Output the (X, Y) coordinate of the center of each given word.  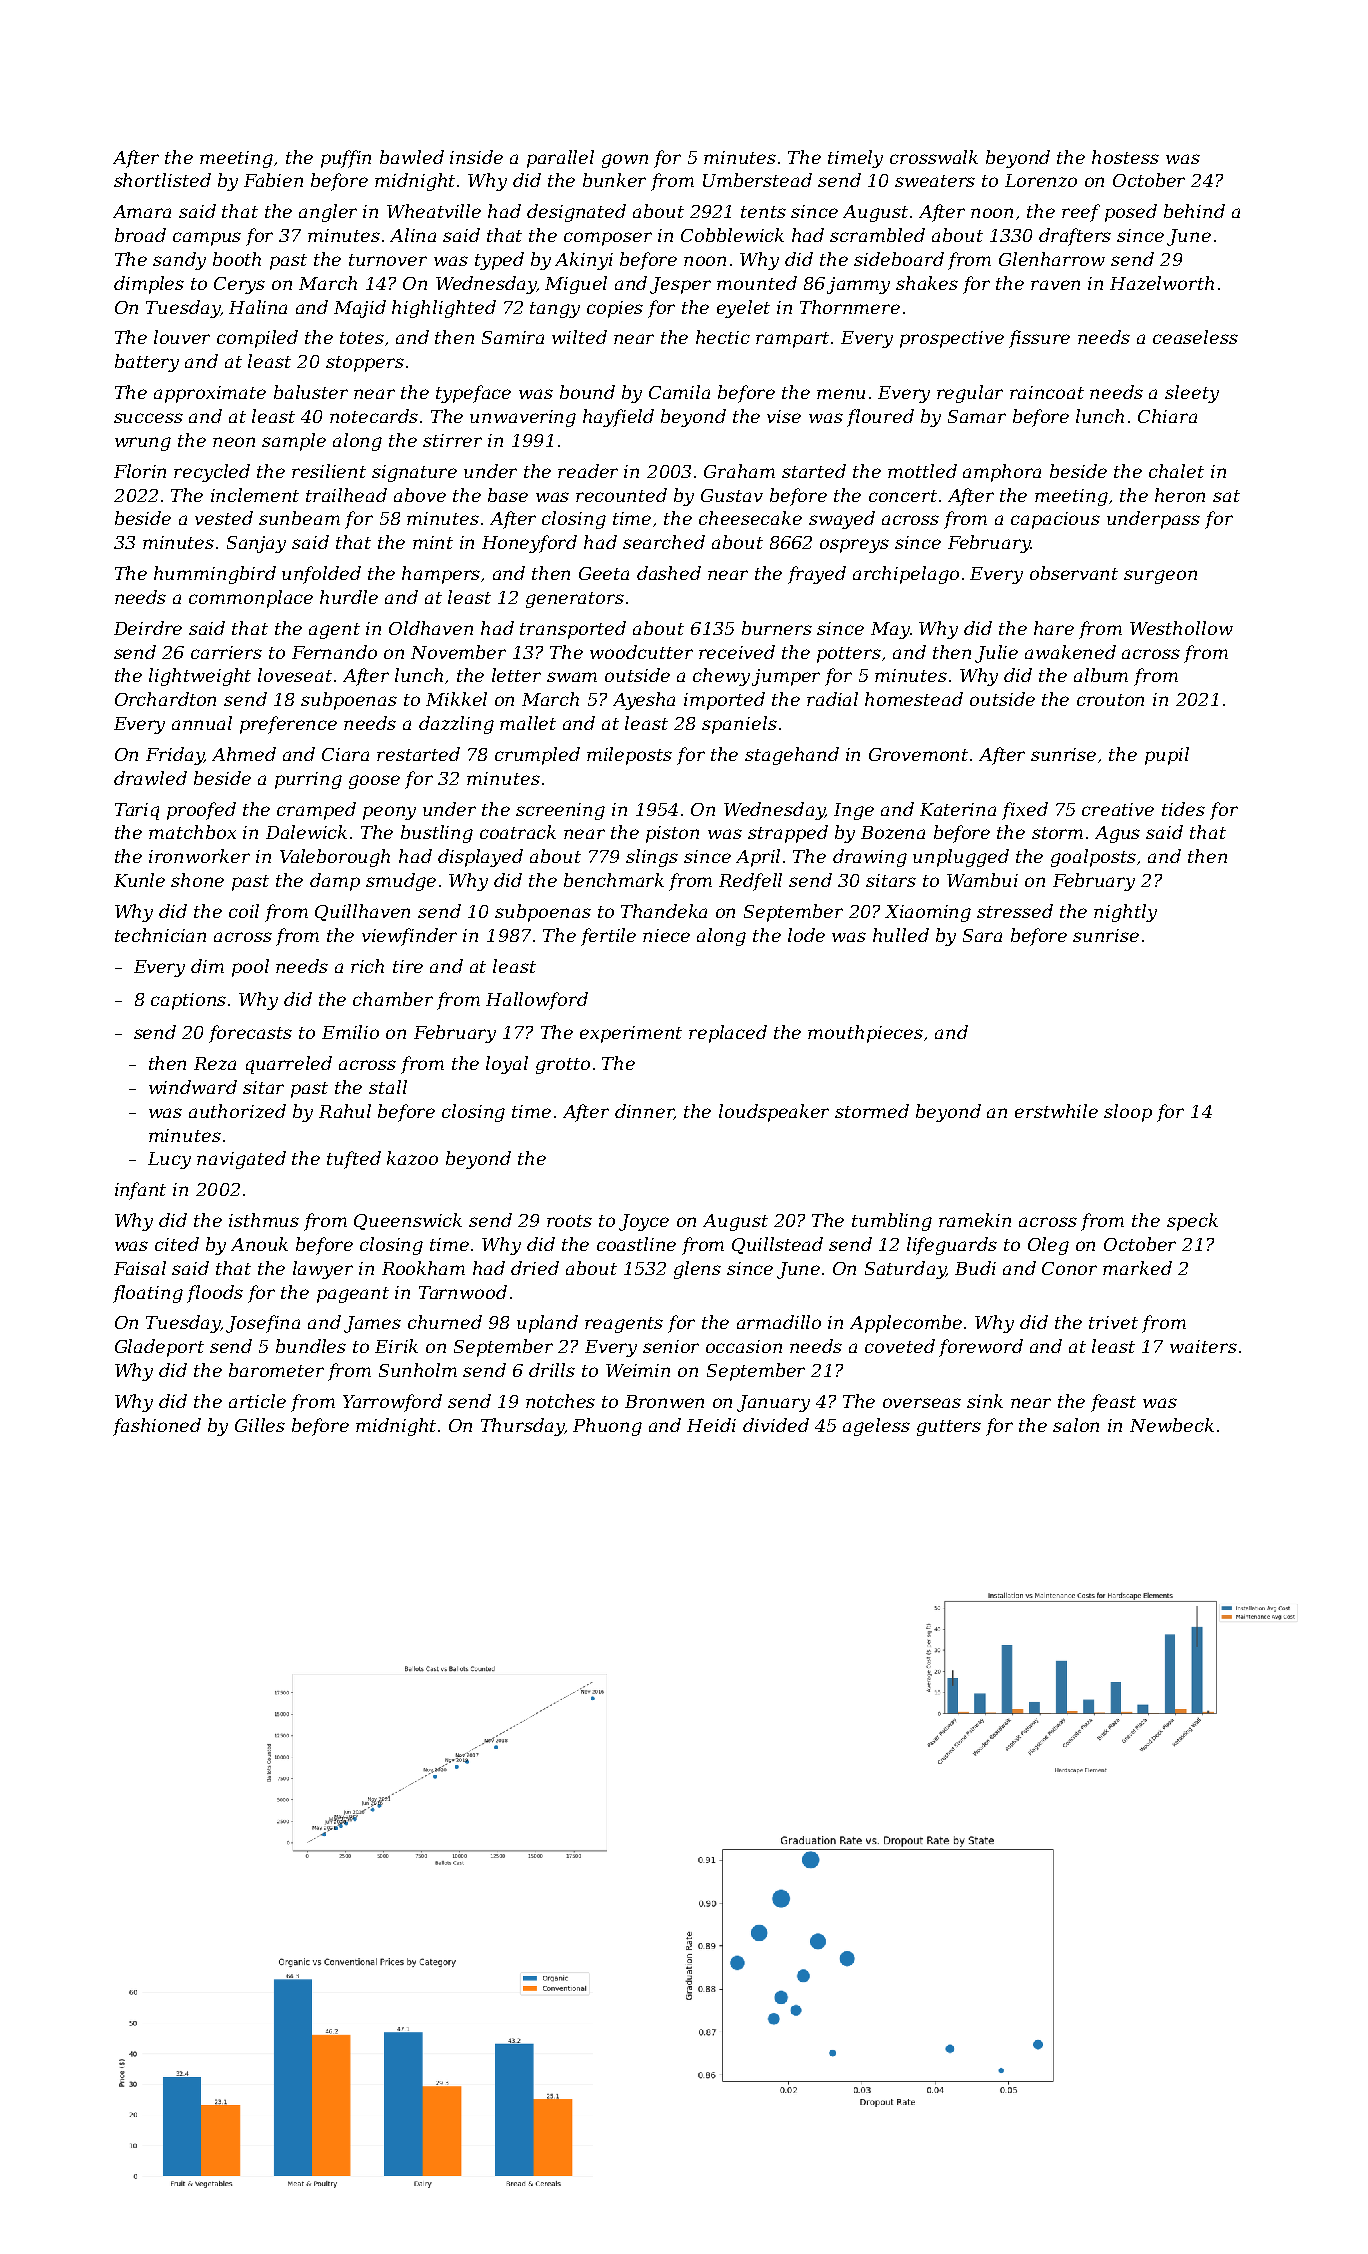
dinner (644, 1112)
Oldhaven (431, 628)
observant (1074, 573)
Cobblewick (732, 235)
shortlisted (162, 180)
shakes (927, 283)
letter (516, 675)
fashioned (157, 1427)
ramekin (975, 1220)
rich (367, 966)
